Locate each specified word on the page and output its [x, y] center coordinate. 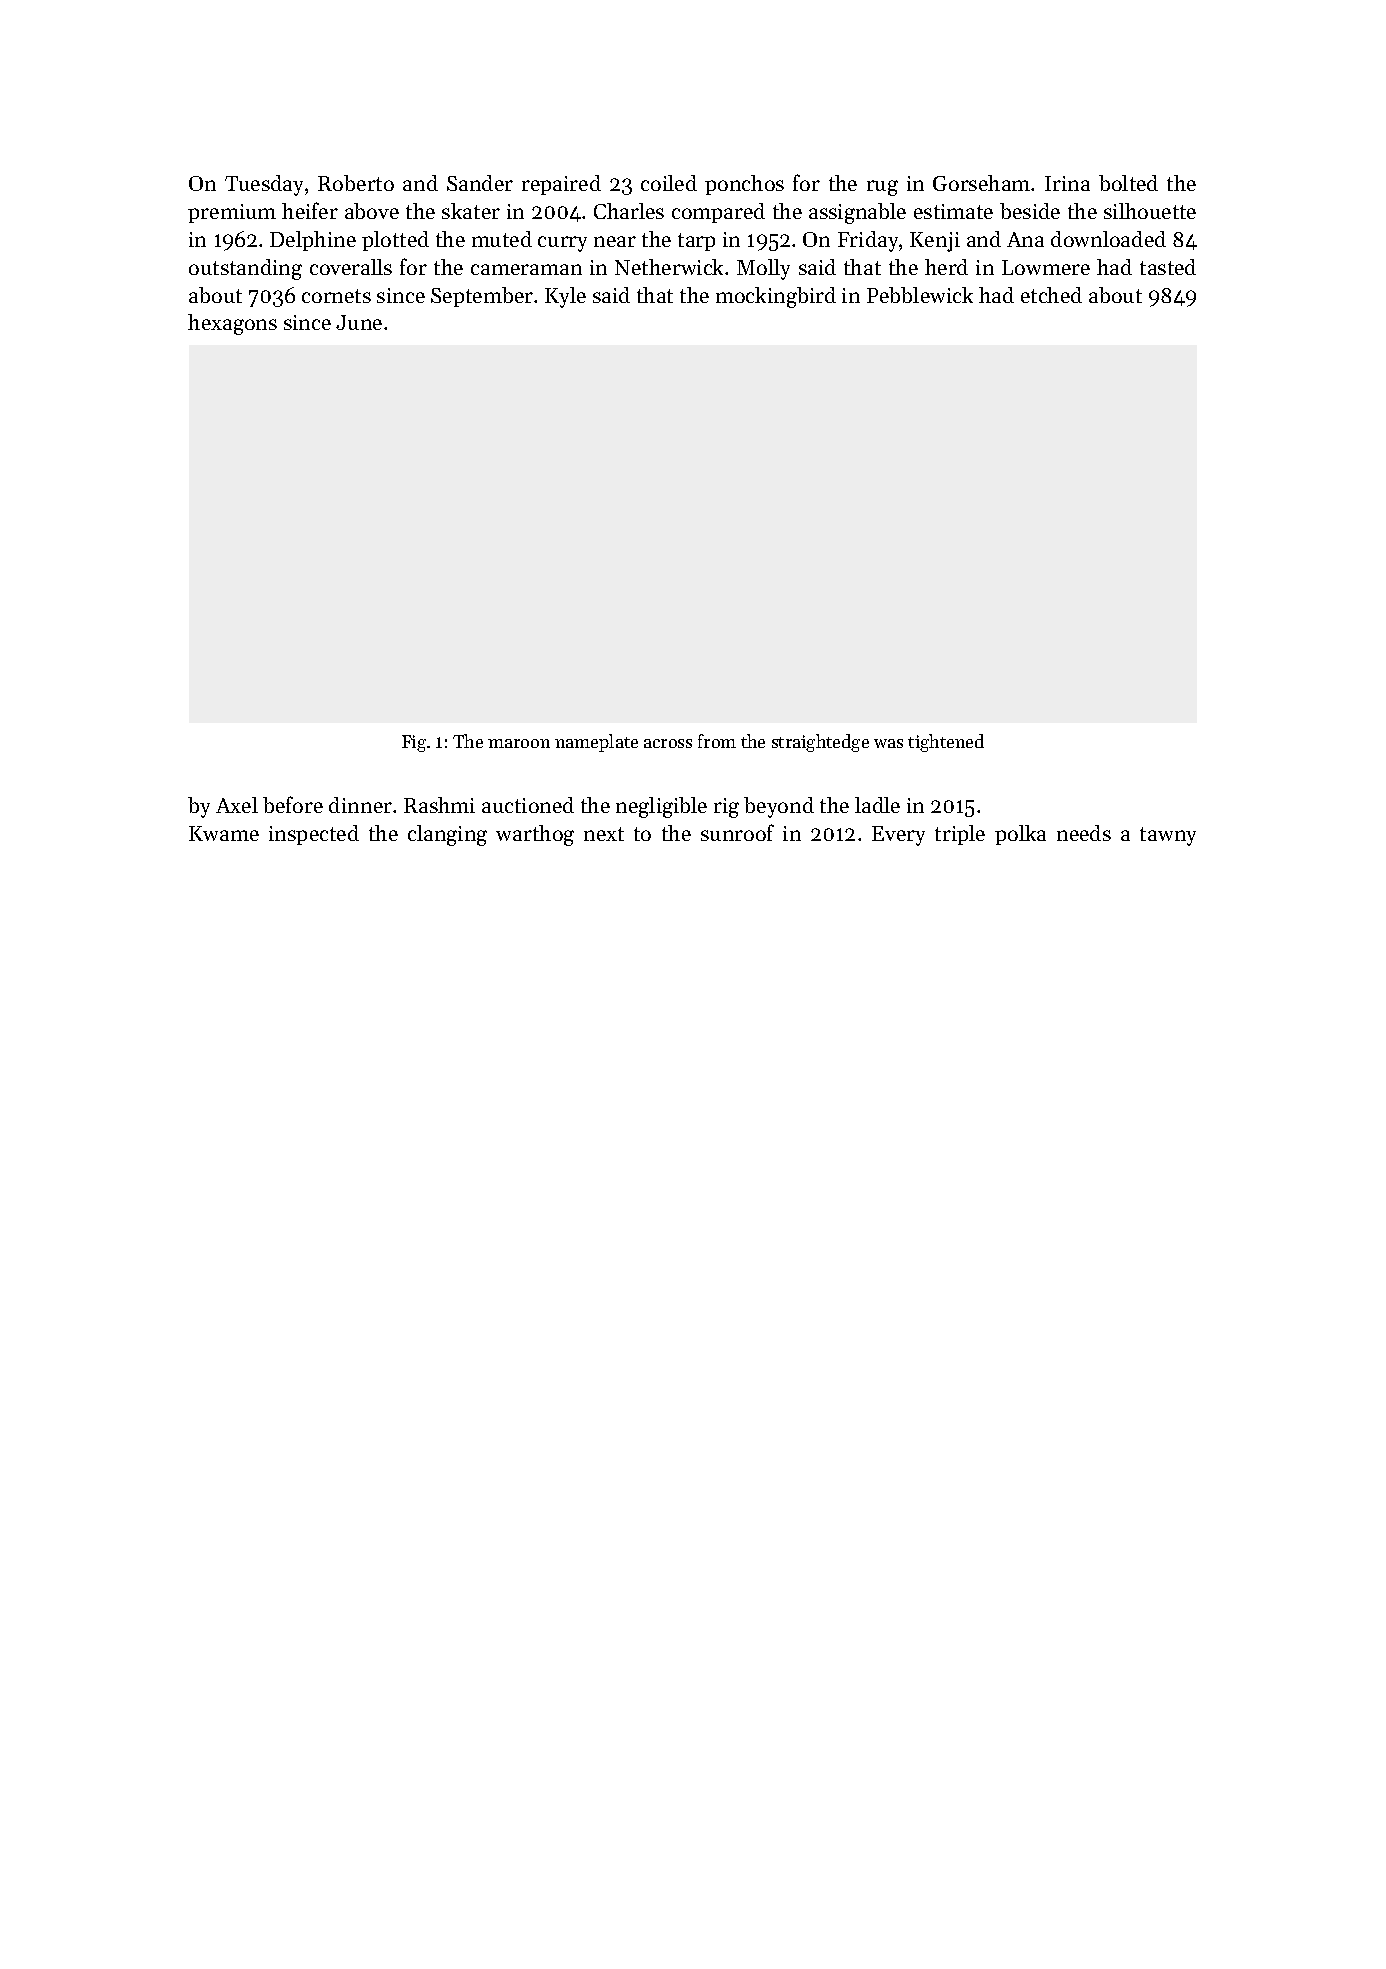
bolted [1128, 183]
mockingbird [776, 297]
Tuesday [264, 185]
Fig [414, 743]
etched [1051, 295]
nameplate [596, 743]
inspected [314, 835]
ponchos [744, 185]
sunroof [737, 832]
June [359, 322]
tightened [946, 743]
